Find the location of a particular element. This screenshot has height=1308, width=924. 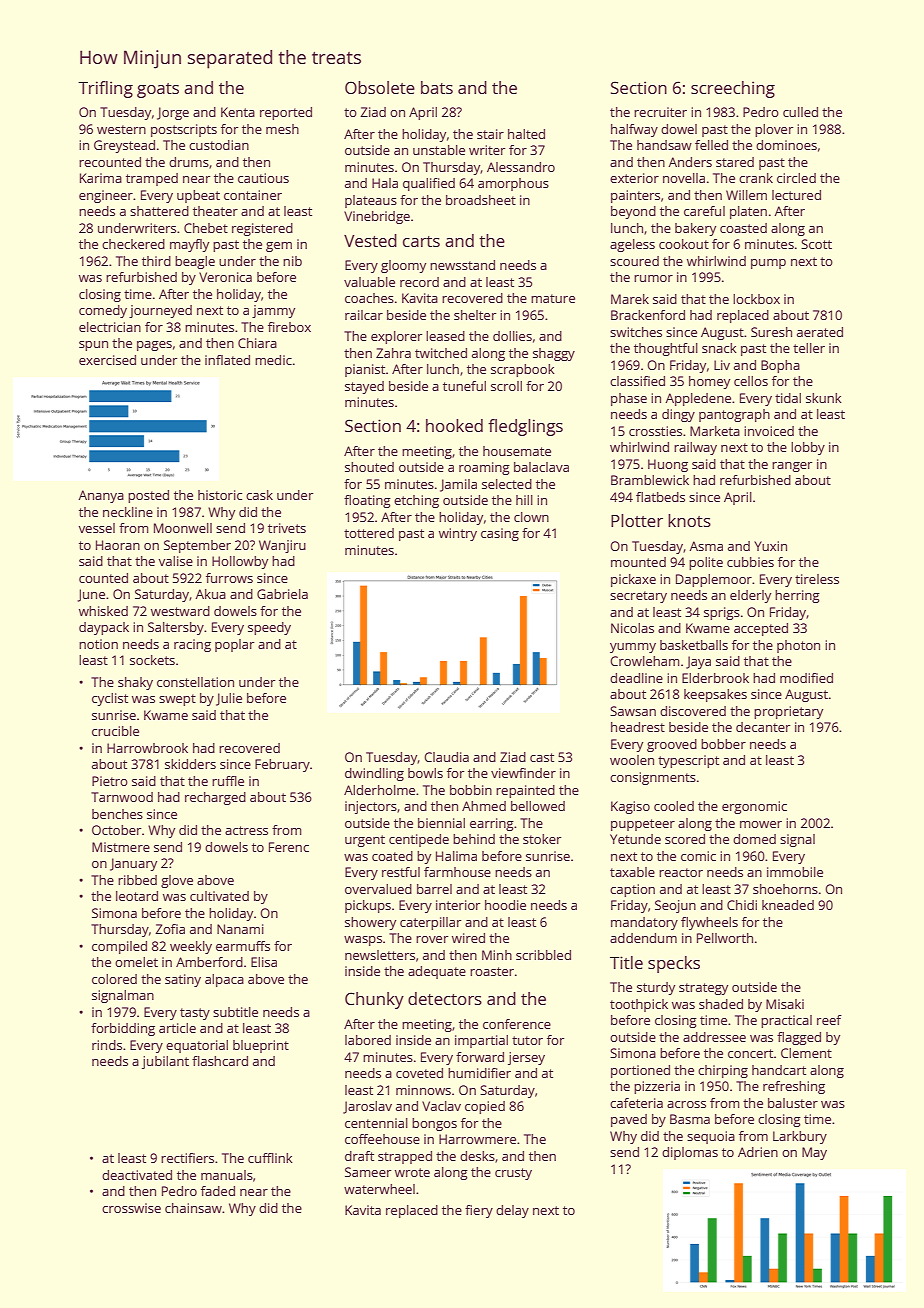

crosswise is located at coordinates (131, 1208).
